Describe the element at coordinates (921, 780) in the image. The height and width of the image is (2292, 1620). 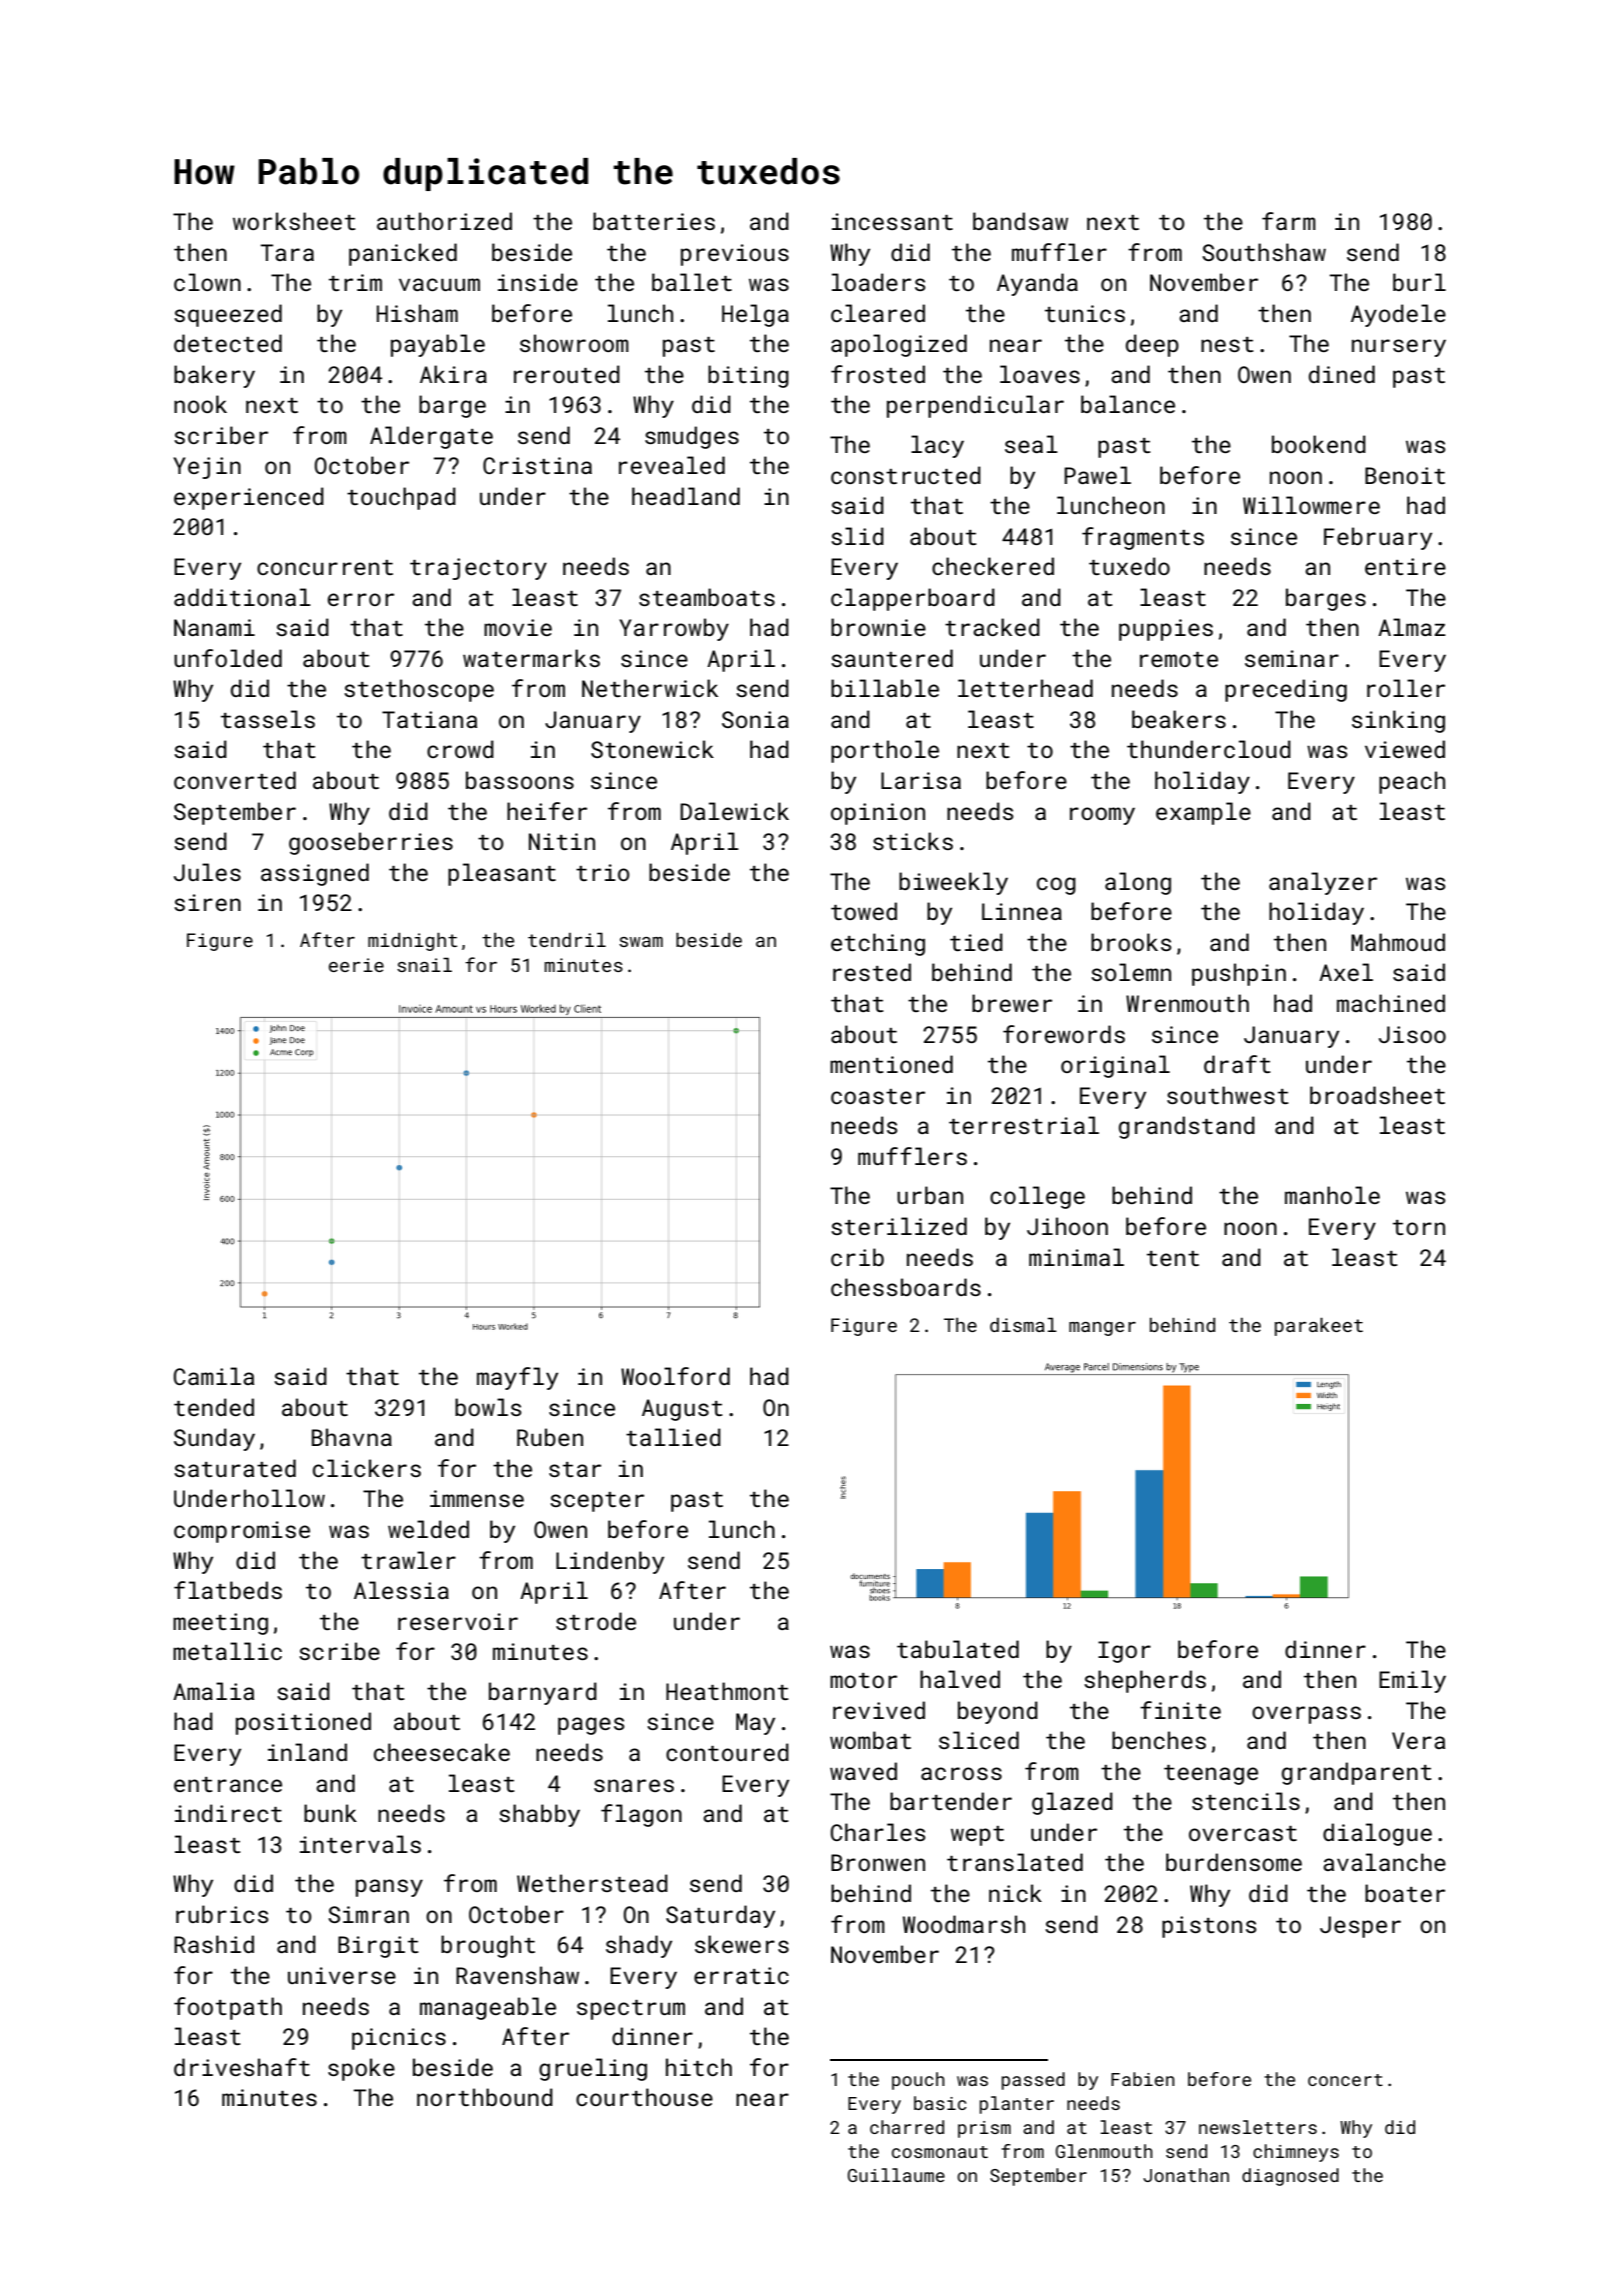
I see `Larisa` at that location.
